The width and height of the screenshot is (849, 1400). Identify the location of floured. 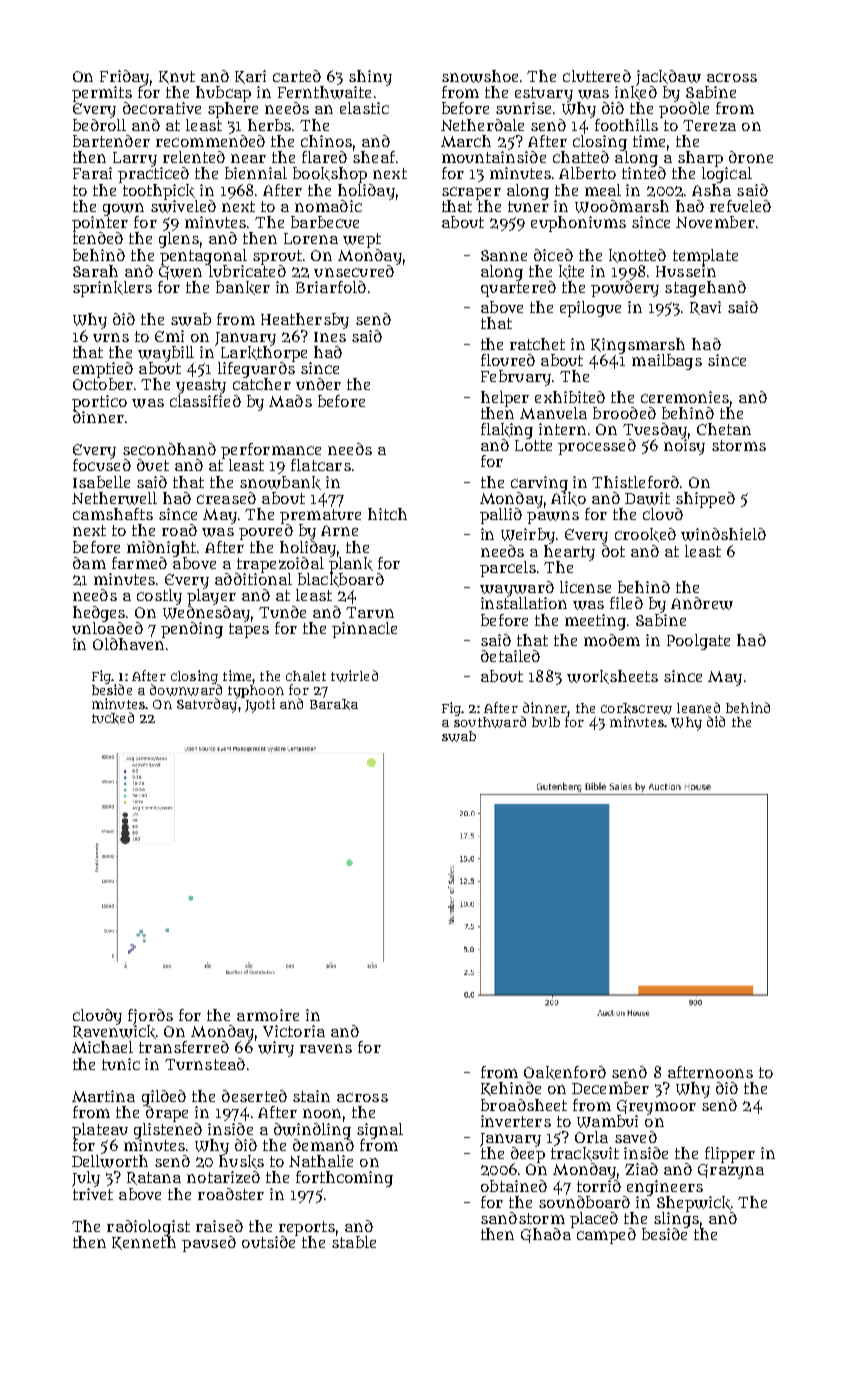
(508, 360).
